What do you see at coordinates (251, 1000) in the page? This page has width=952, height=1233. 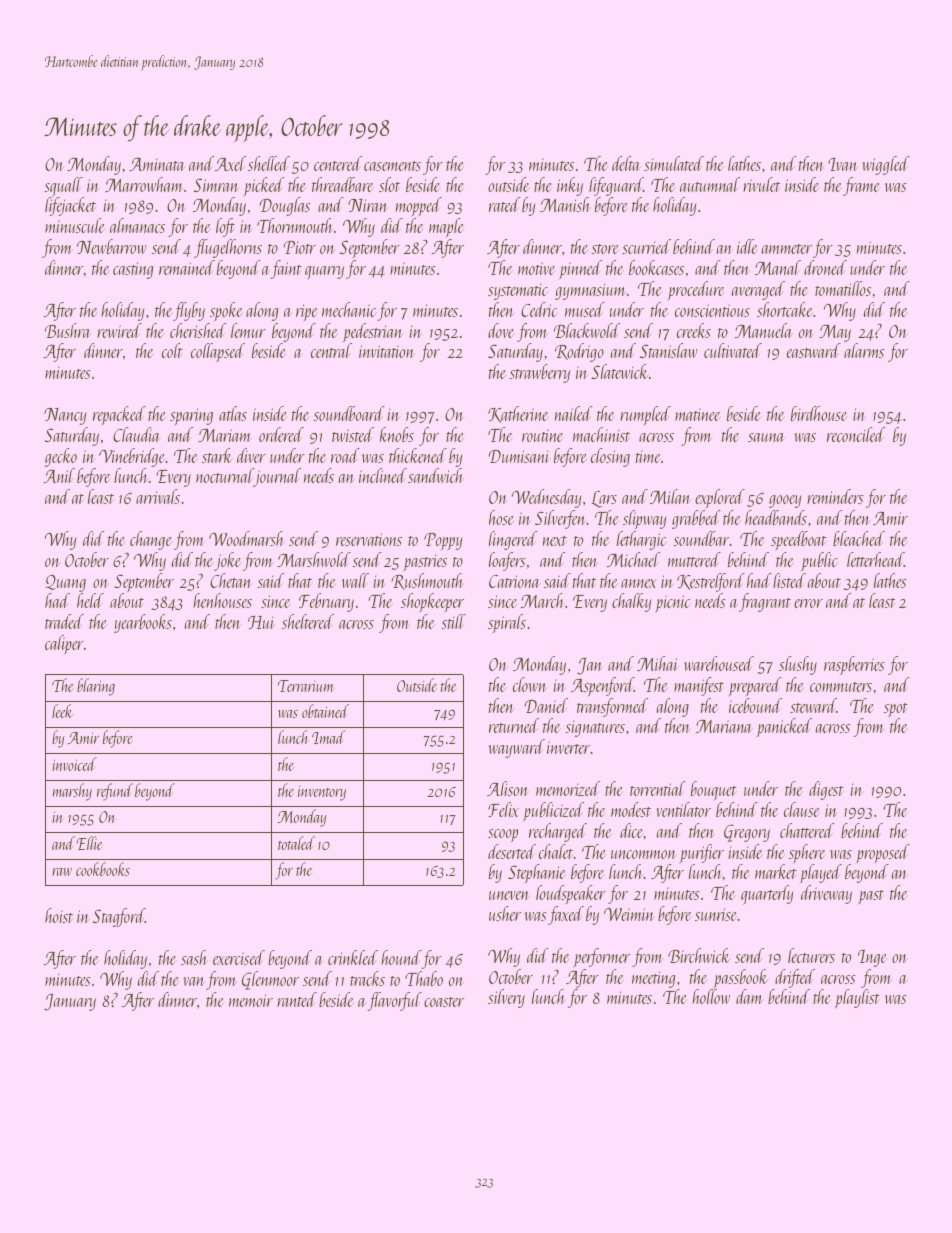 I see `memoir` at bounding box center [251, 1000].
